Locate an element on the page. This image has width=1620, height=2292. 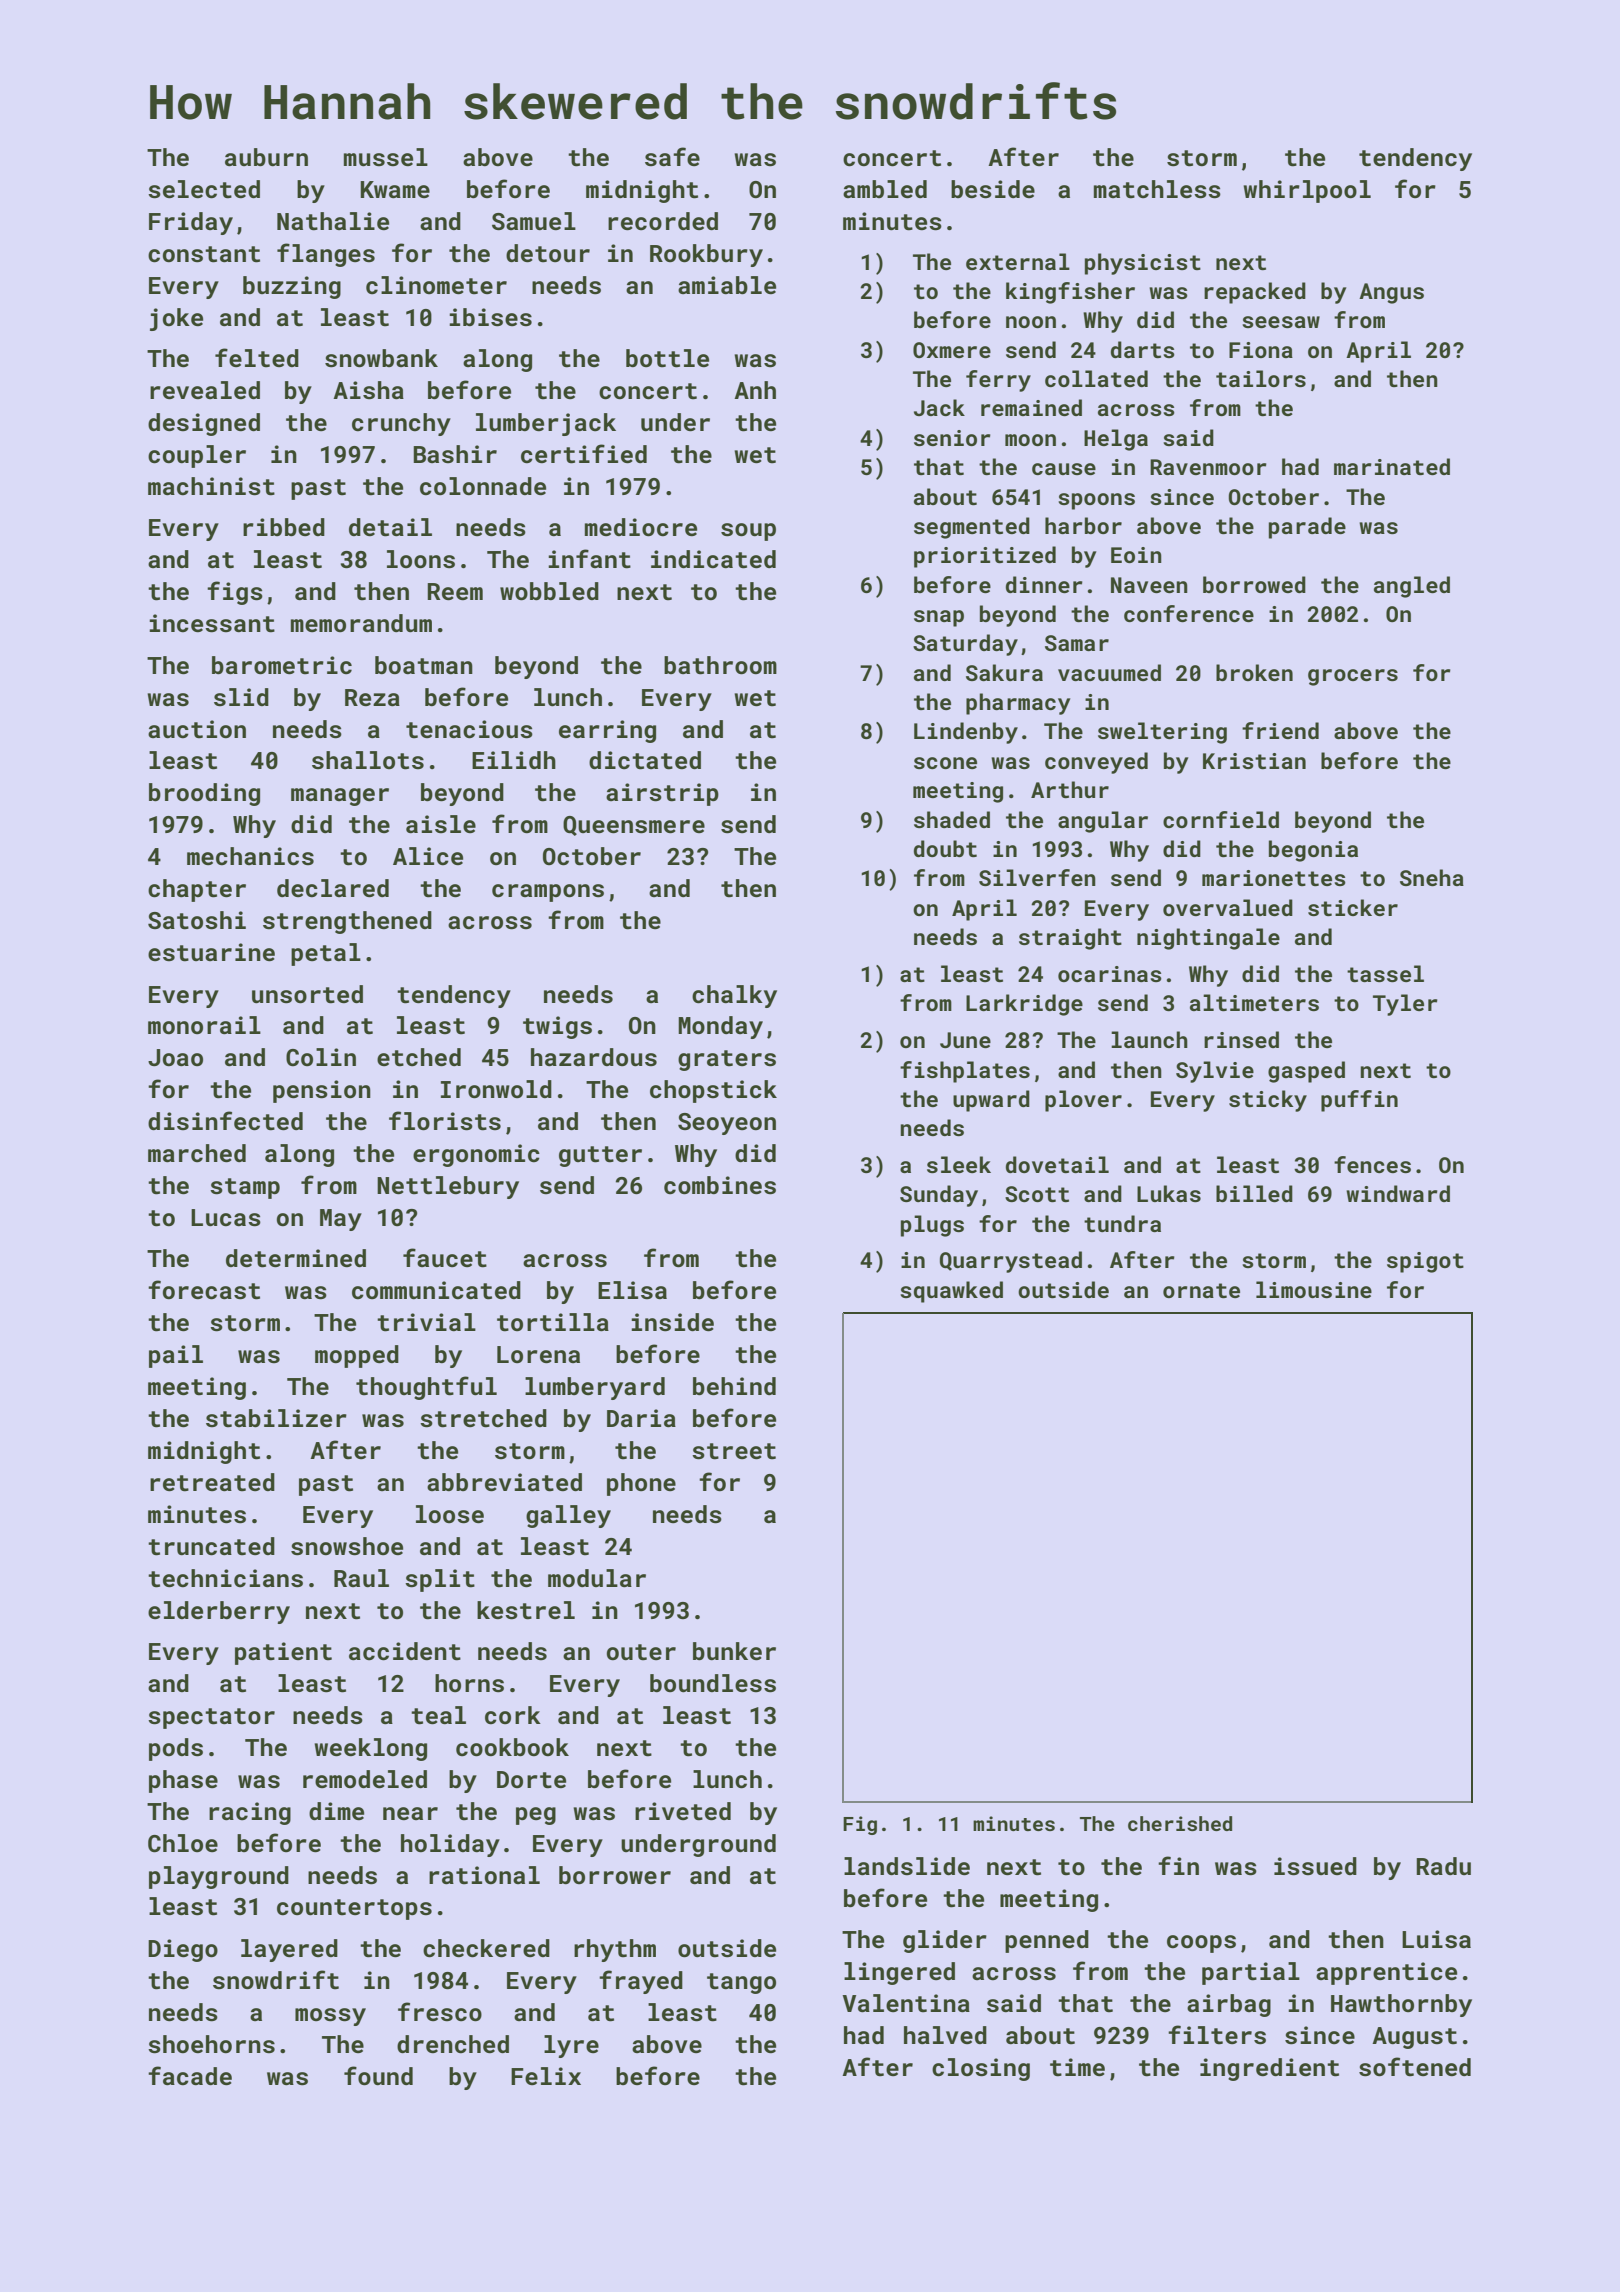
street is located at coordinates (734, 1451).
